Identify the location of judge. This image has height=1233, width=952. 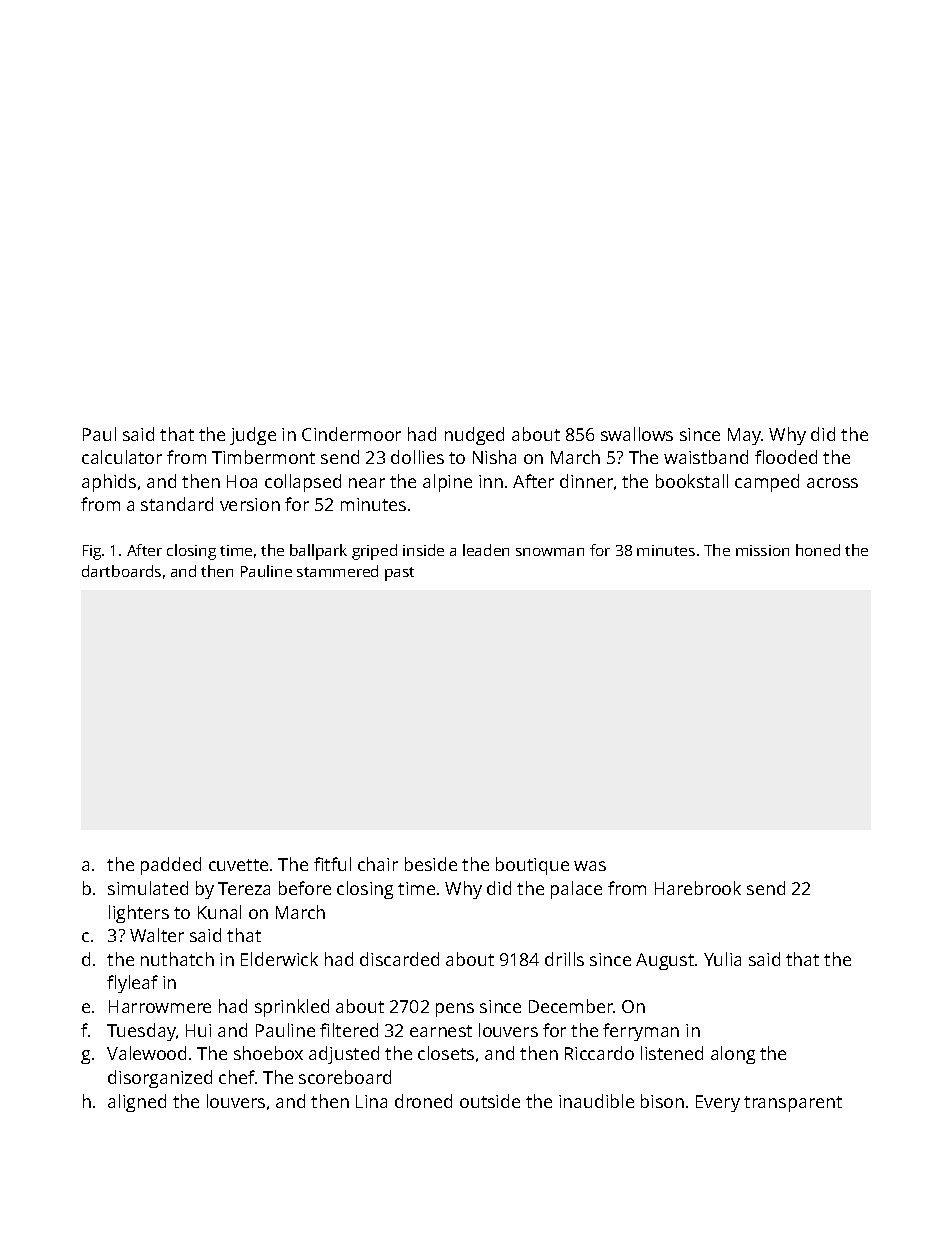
(253, 436).
